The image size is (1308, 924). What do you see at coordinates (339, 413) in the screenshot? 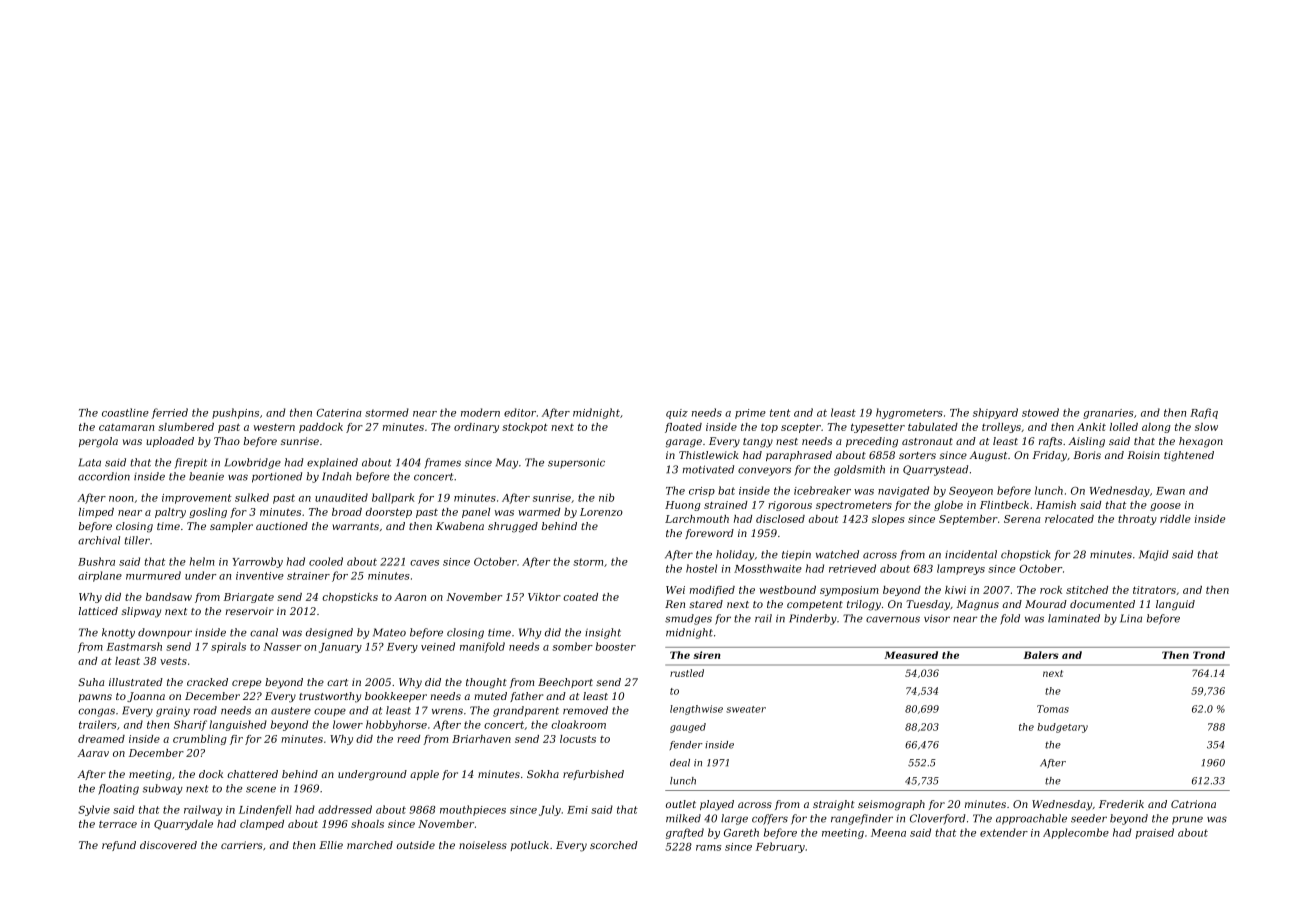
I see `Caterina` at bounding box center [339, 413].
